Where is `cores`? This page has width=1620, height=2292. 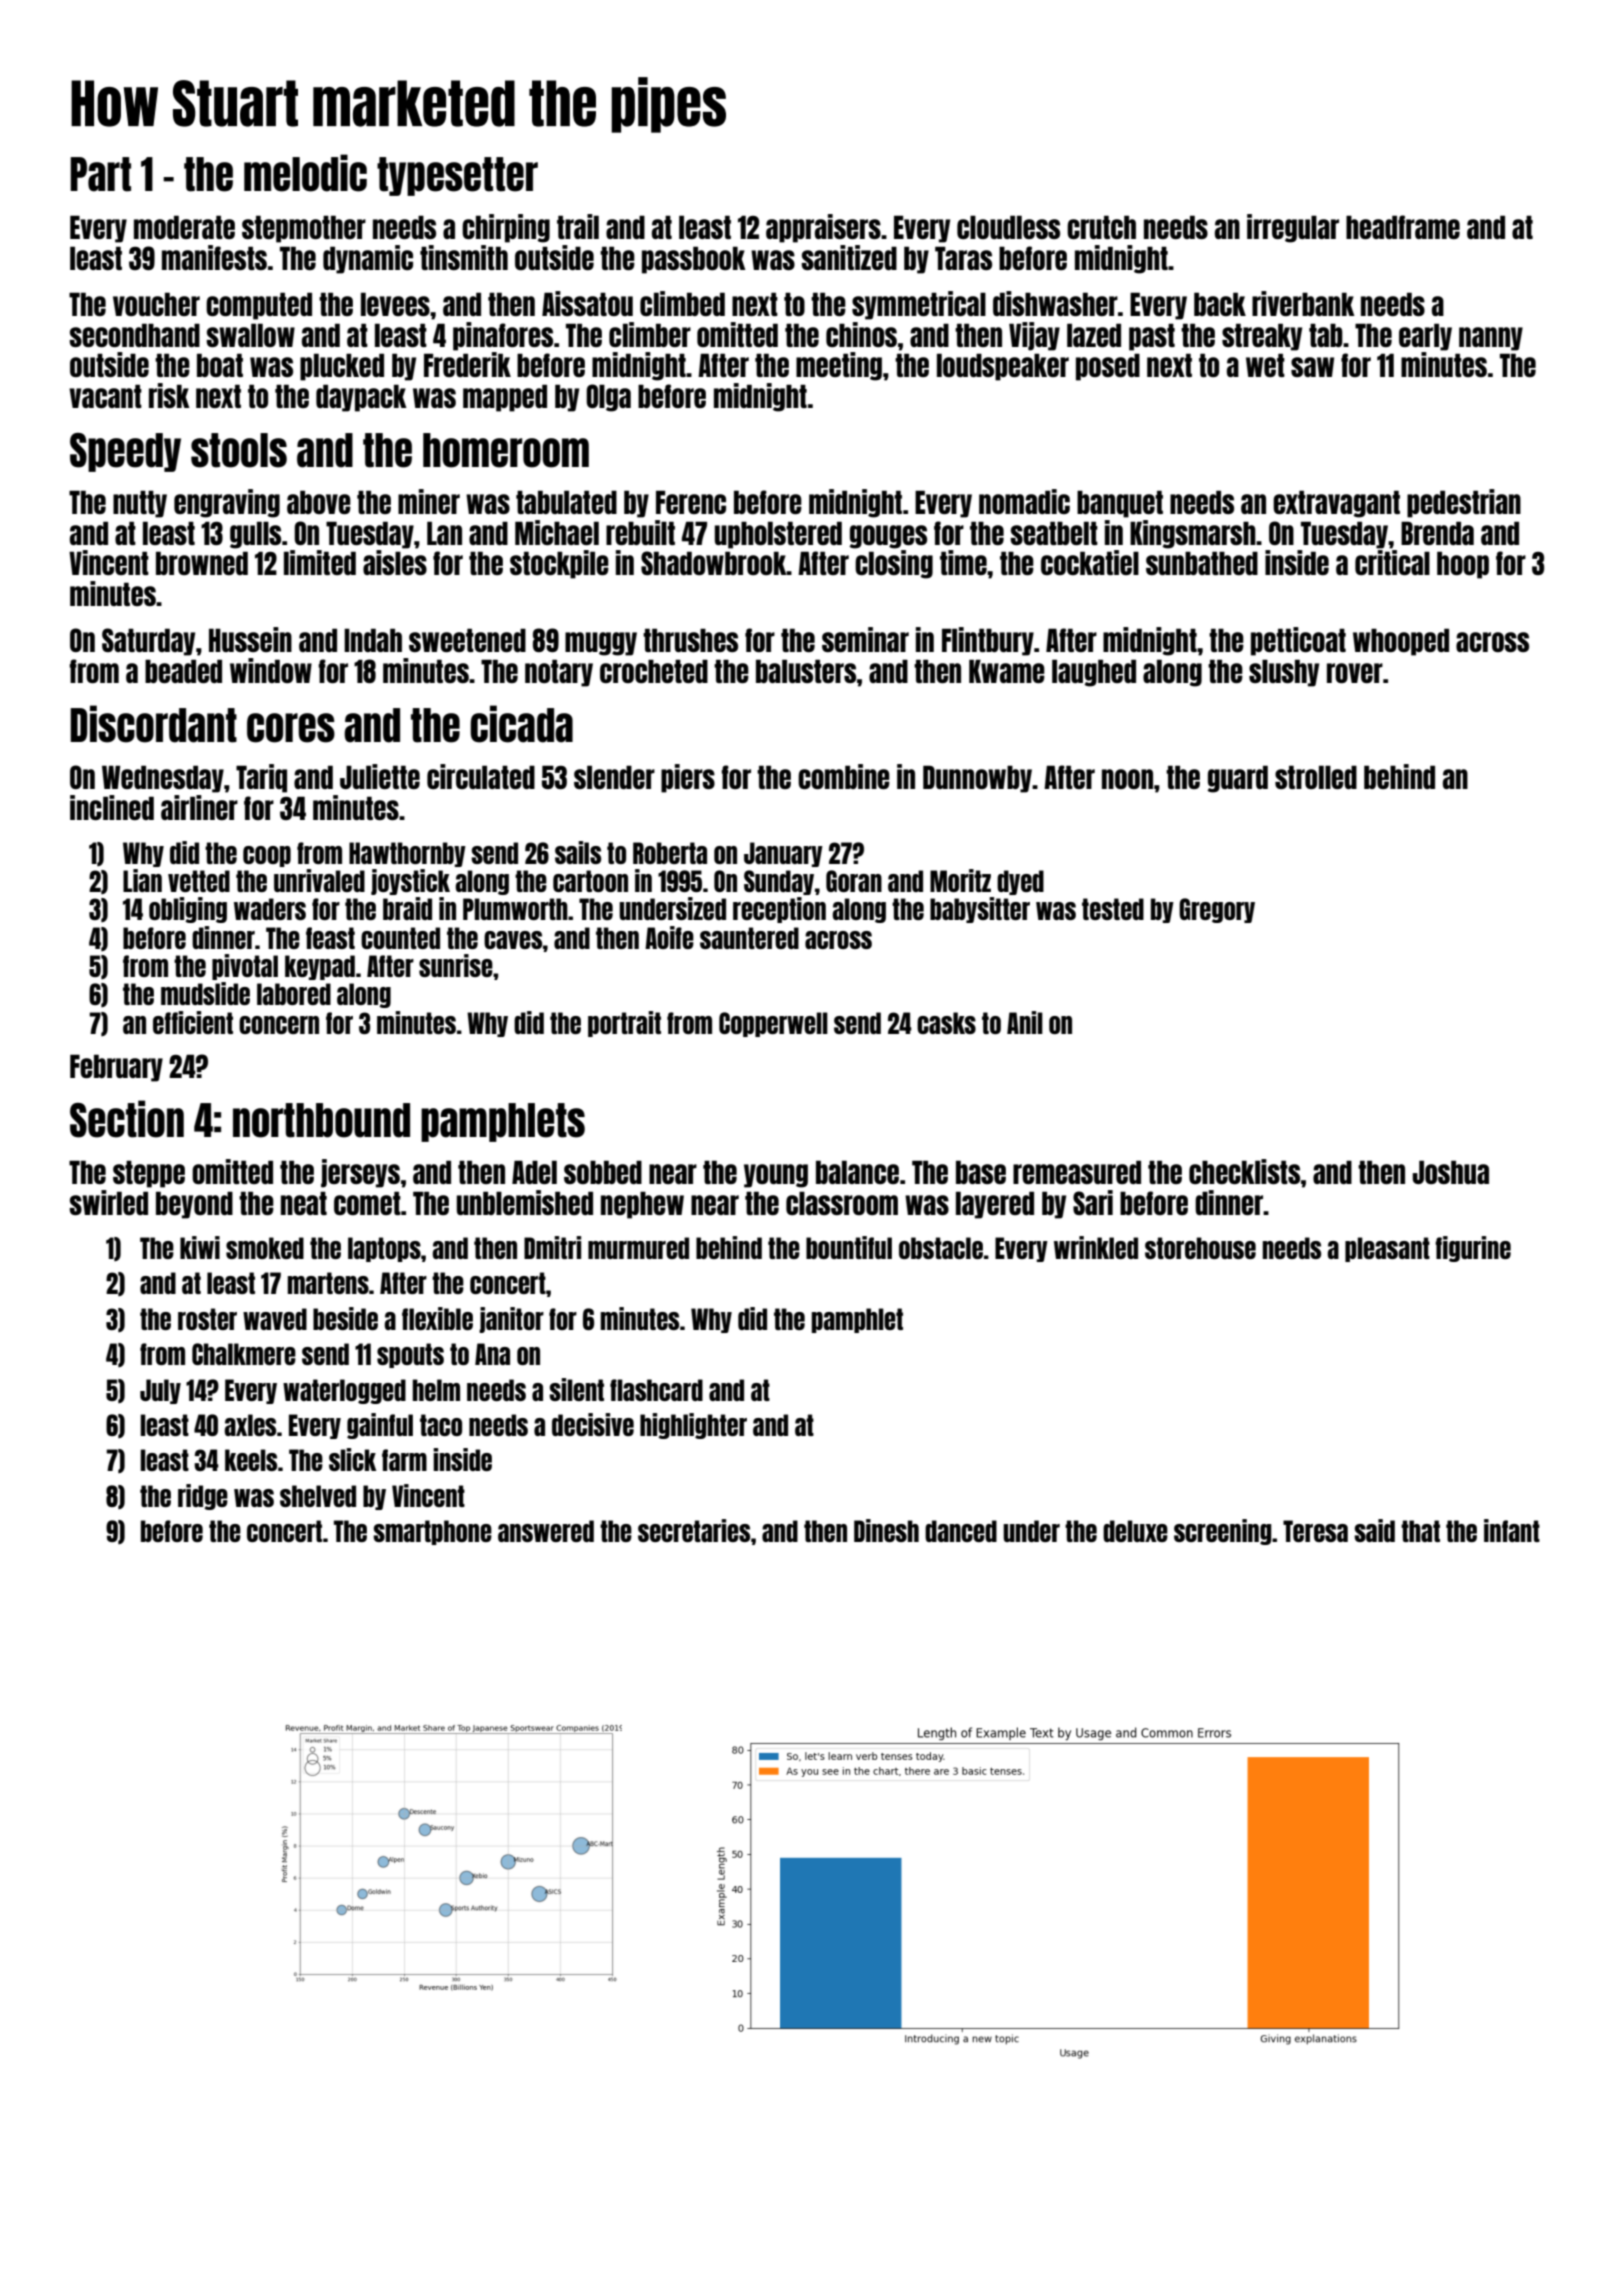
cores is located at coordinates (291, 728).
